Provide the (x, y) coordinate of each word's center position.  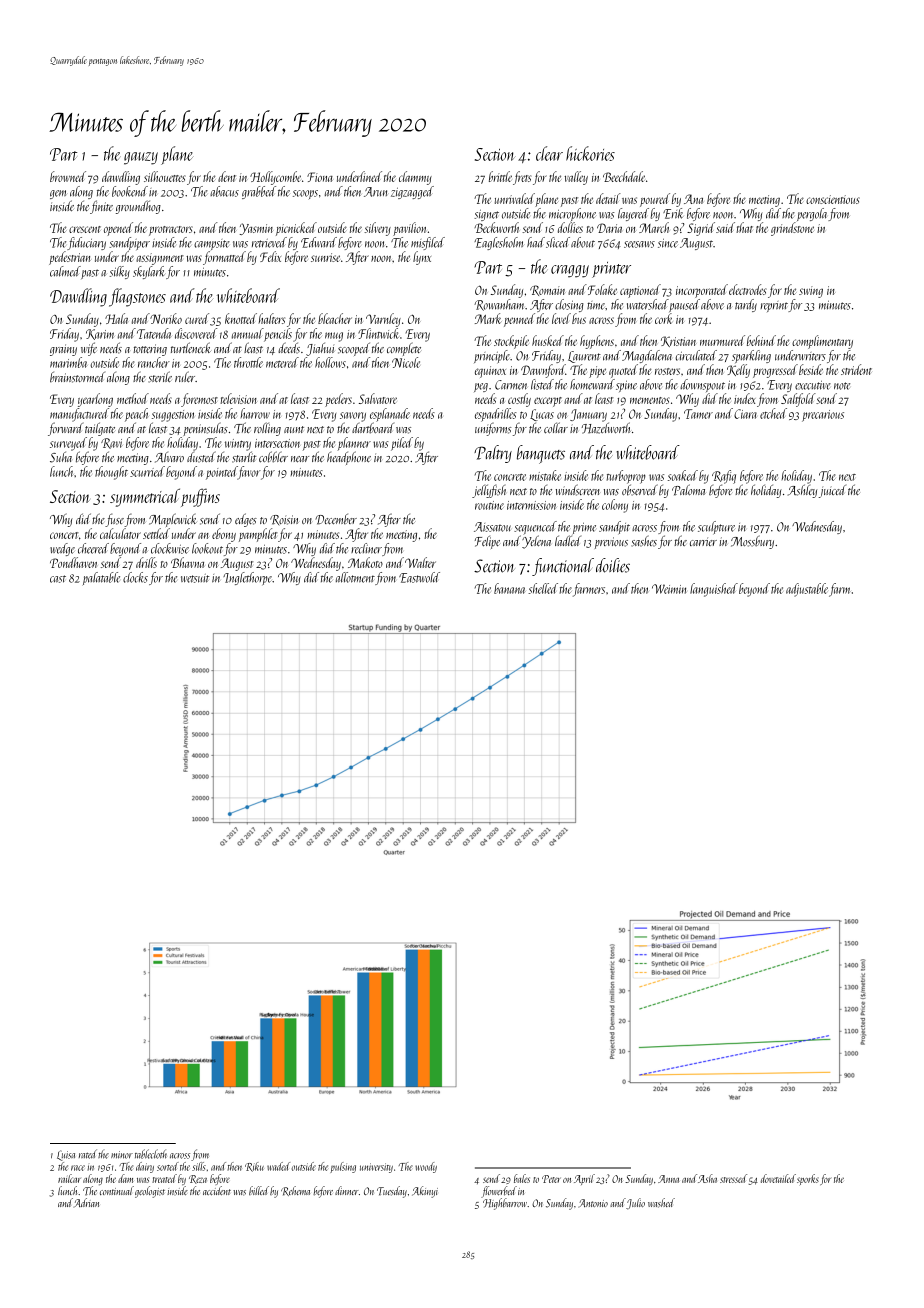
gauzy (141, 158)
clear (549, 153)
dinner (347, 1190)
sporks (808, 1179)
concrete (510, 477)
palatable (101, 578)
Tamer (698, 414)
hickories (590, 153)
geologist (150, 1192)
